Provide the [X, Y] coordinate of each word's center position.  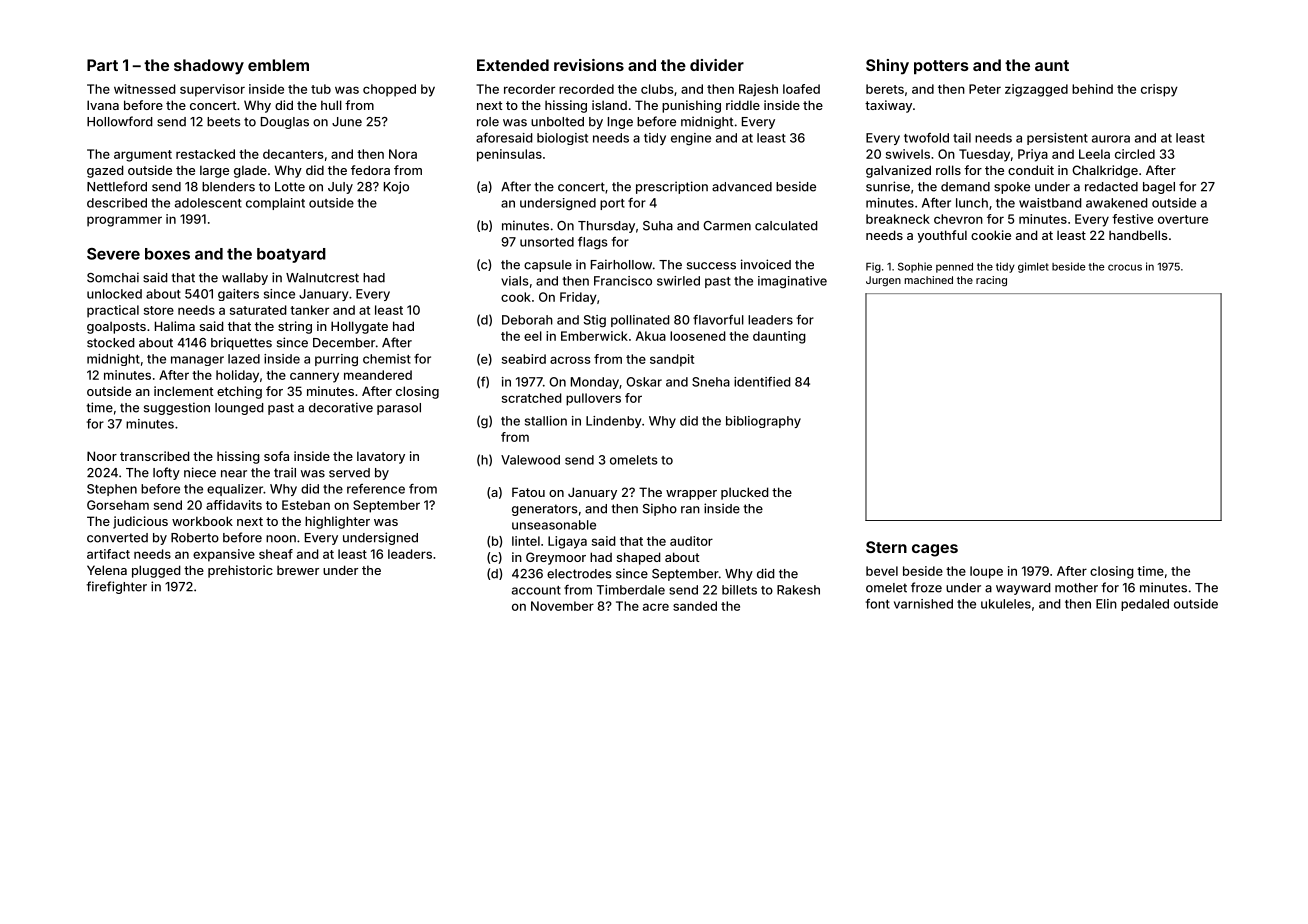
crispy [1159, 90]
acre [656, 607]
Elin [1106, 604]
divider [717, 65]
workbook [202, 521]
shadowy [209, 67]
